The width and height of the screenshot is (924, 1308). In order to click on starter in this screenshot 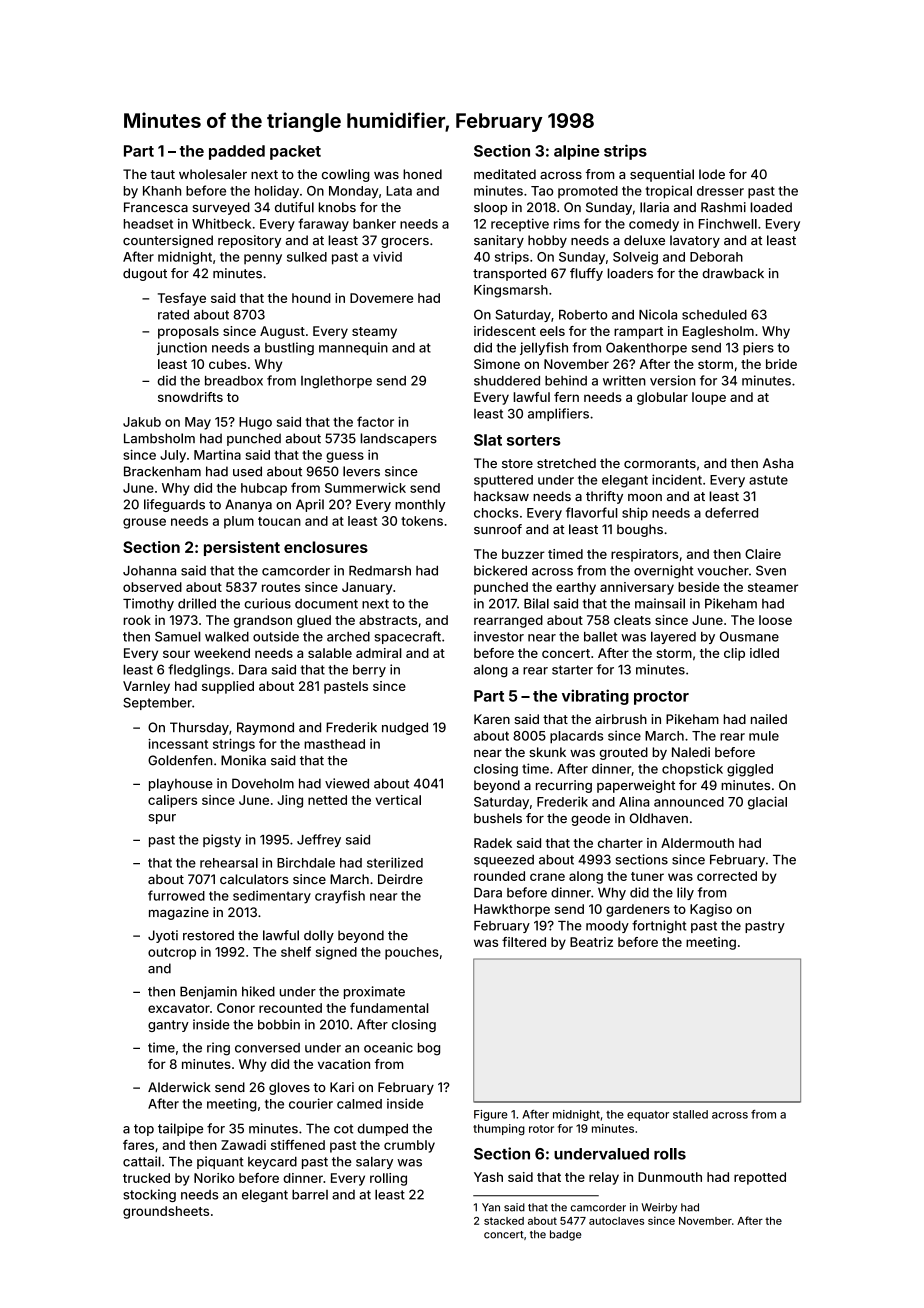, I will do `click(572, 670)`.
